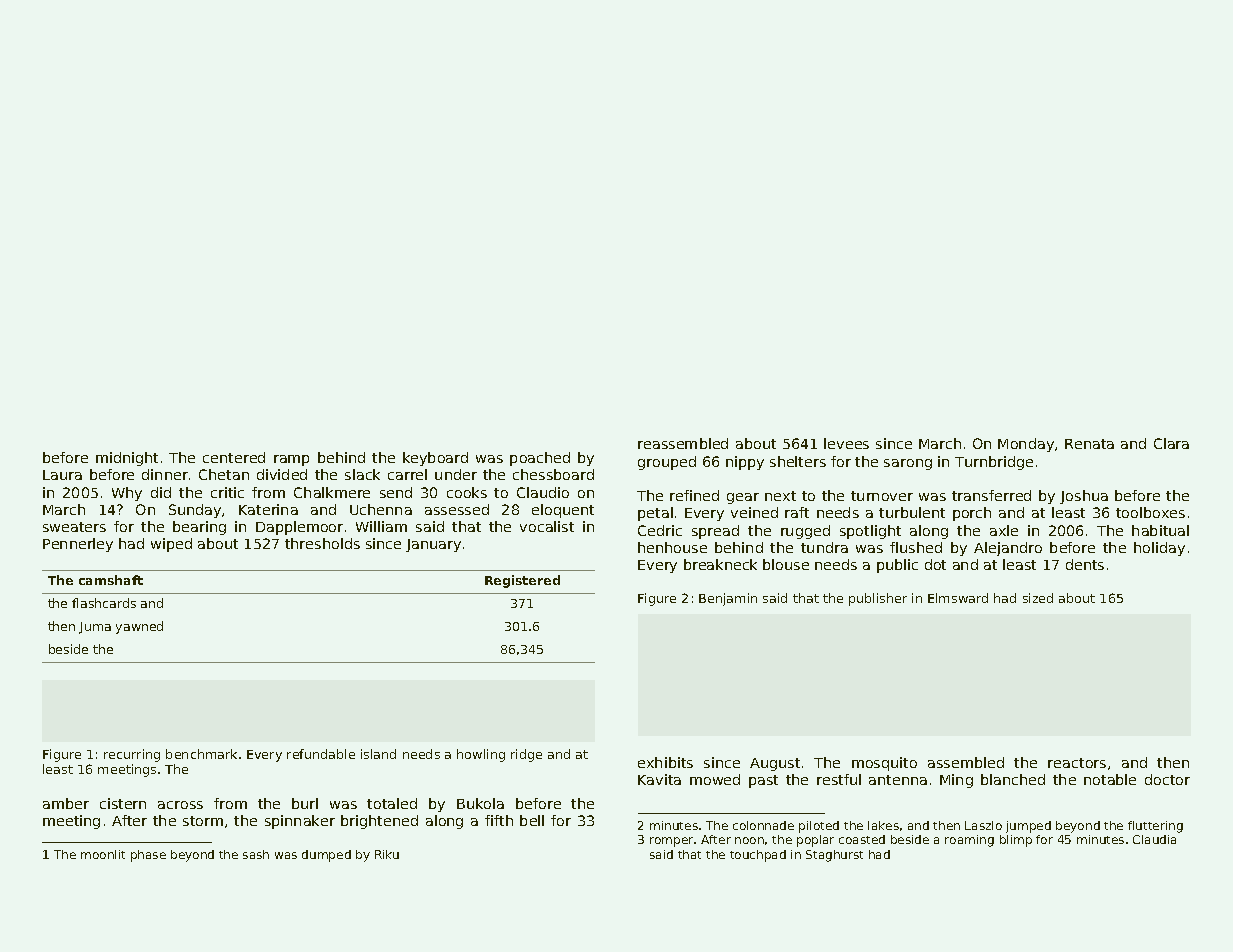  Describe the element at coordinates (201, 754) in the screenshot. I see `benchmark` at that location.
